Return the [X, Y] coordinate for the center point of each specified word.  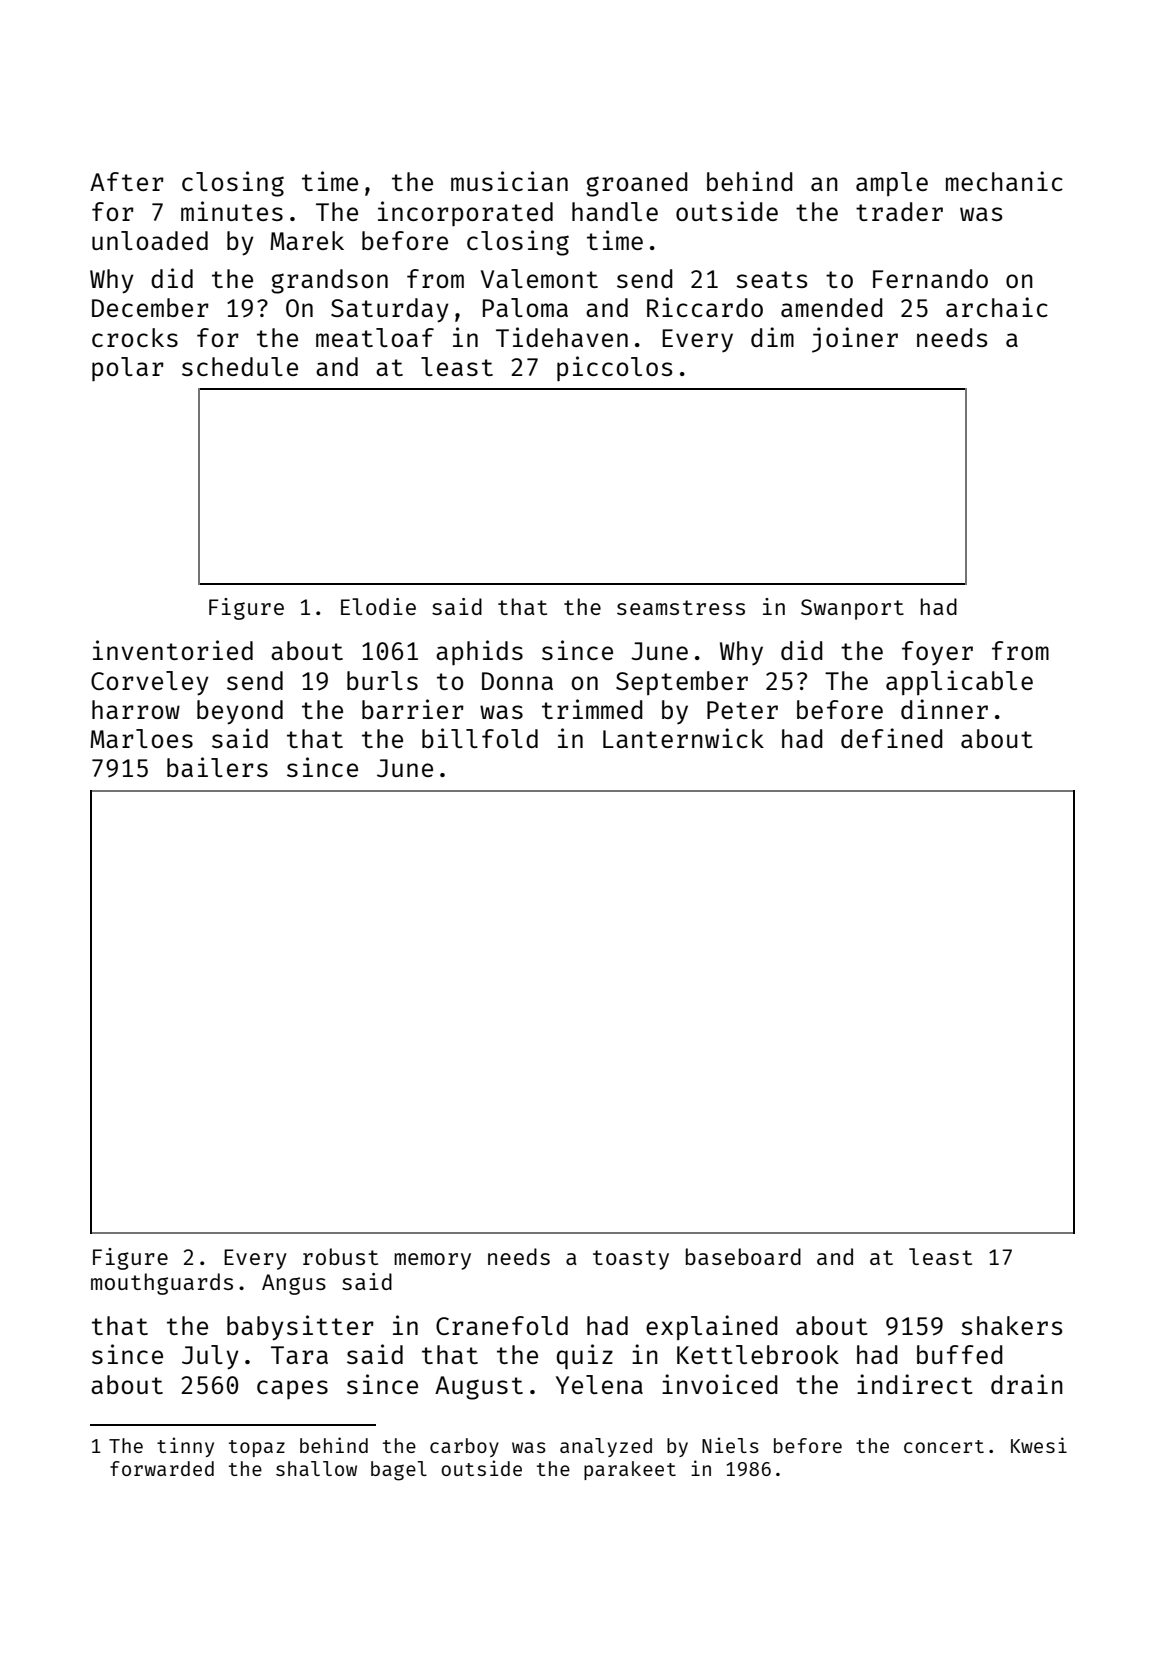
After [127, 181]
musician [509, 181]
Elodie [378, 606]
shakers [1012, 1325]
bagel [399, 1471]
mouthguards [162, 1284]
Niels [730, 1445]
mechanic [1004, 181]
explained [712, 1327]
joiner [855, 340]
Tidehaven [562, 337]
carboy [464, 1447]
